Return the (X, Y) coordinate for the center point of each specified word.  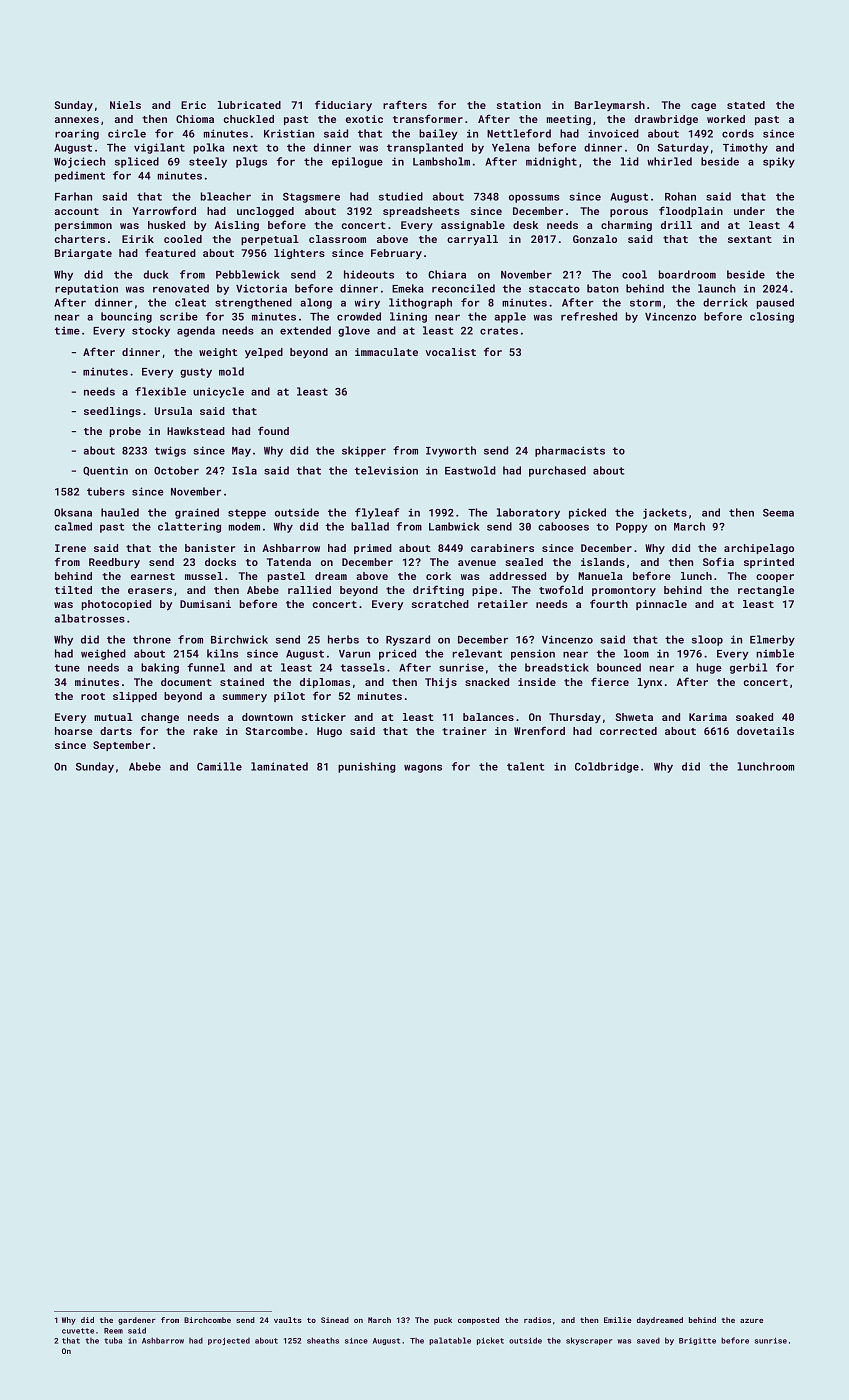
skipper (364, 451)
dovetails (765, 731)
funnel (206, 667)
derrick (725, 302)
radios (537, 1320)
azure (751, 1321)
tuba (113, 1340)
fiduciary (343, 106)
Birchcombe (207, 1320)
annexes (77, 120)
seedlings (112, 412)
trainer (464, 731)
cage (703, 107)
